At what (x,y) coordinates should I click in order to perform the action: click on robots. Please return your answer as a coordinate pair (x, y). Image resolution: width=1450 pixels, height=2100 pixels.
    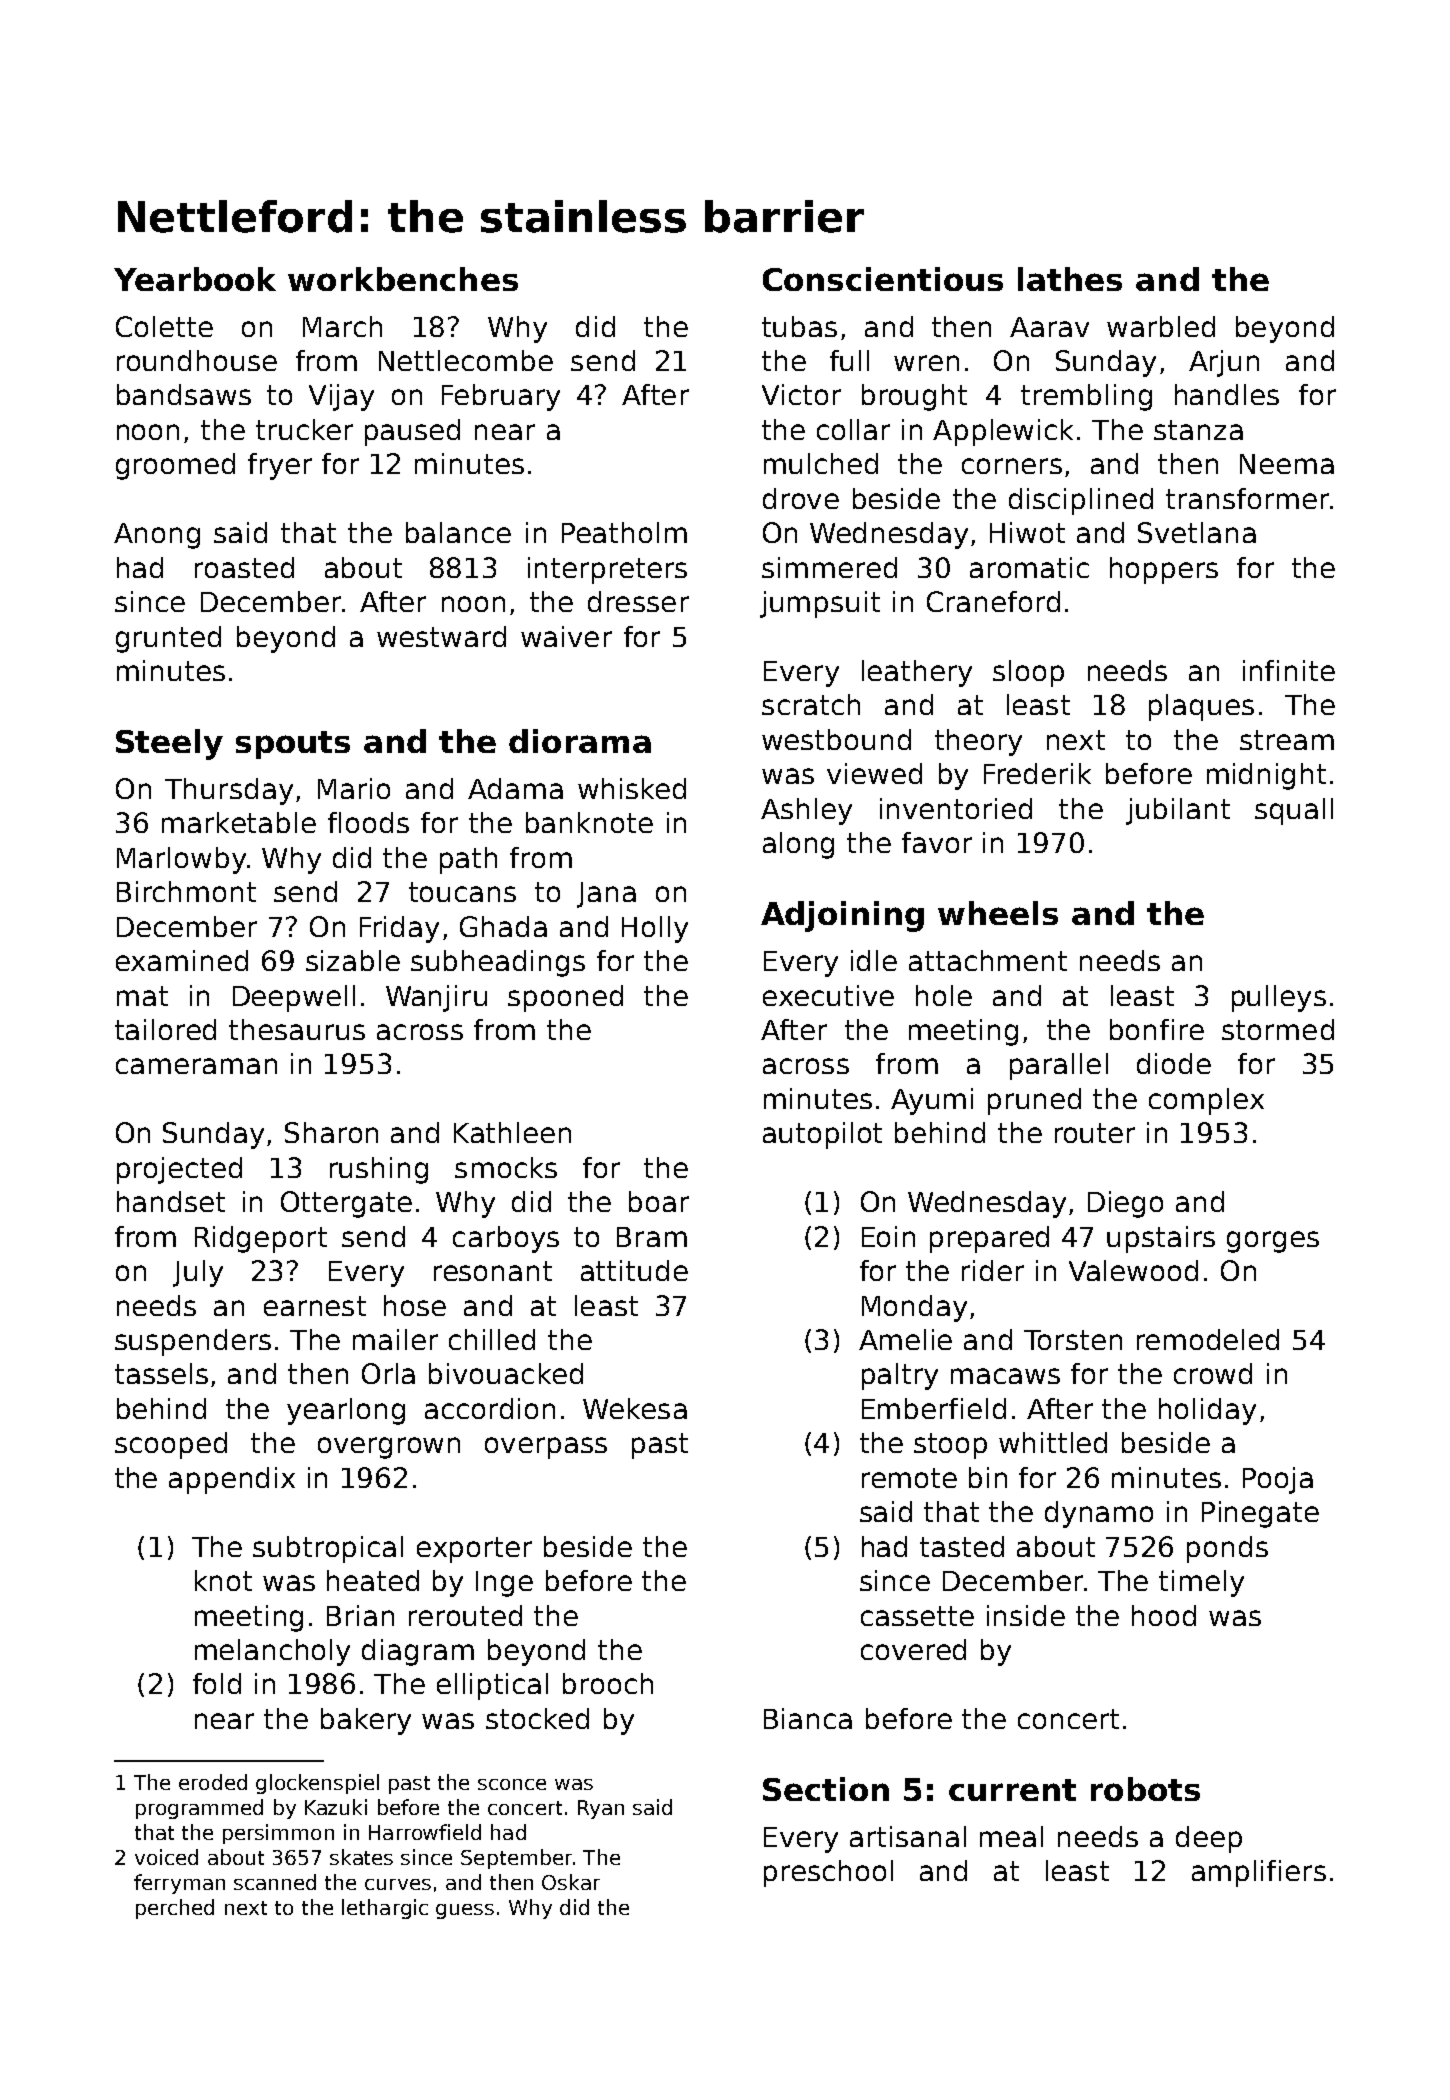
    Looking at the image, I should click on (1145, 1789).
